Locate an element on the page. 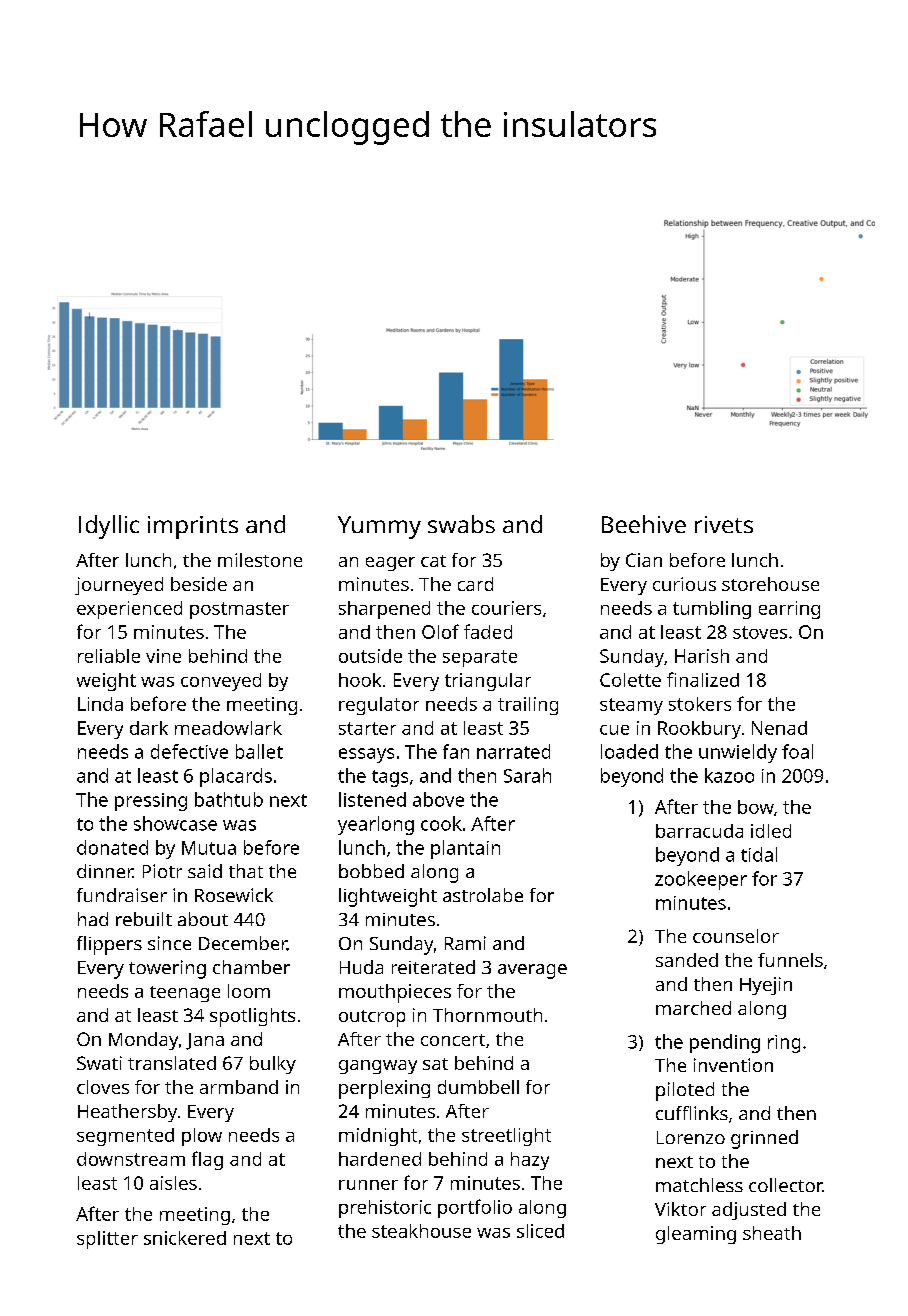 This image has width=908, height=1316. flippers is located at coordinates (109, 945).
